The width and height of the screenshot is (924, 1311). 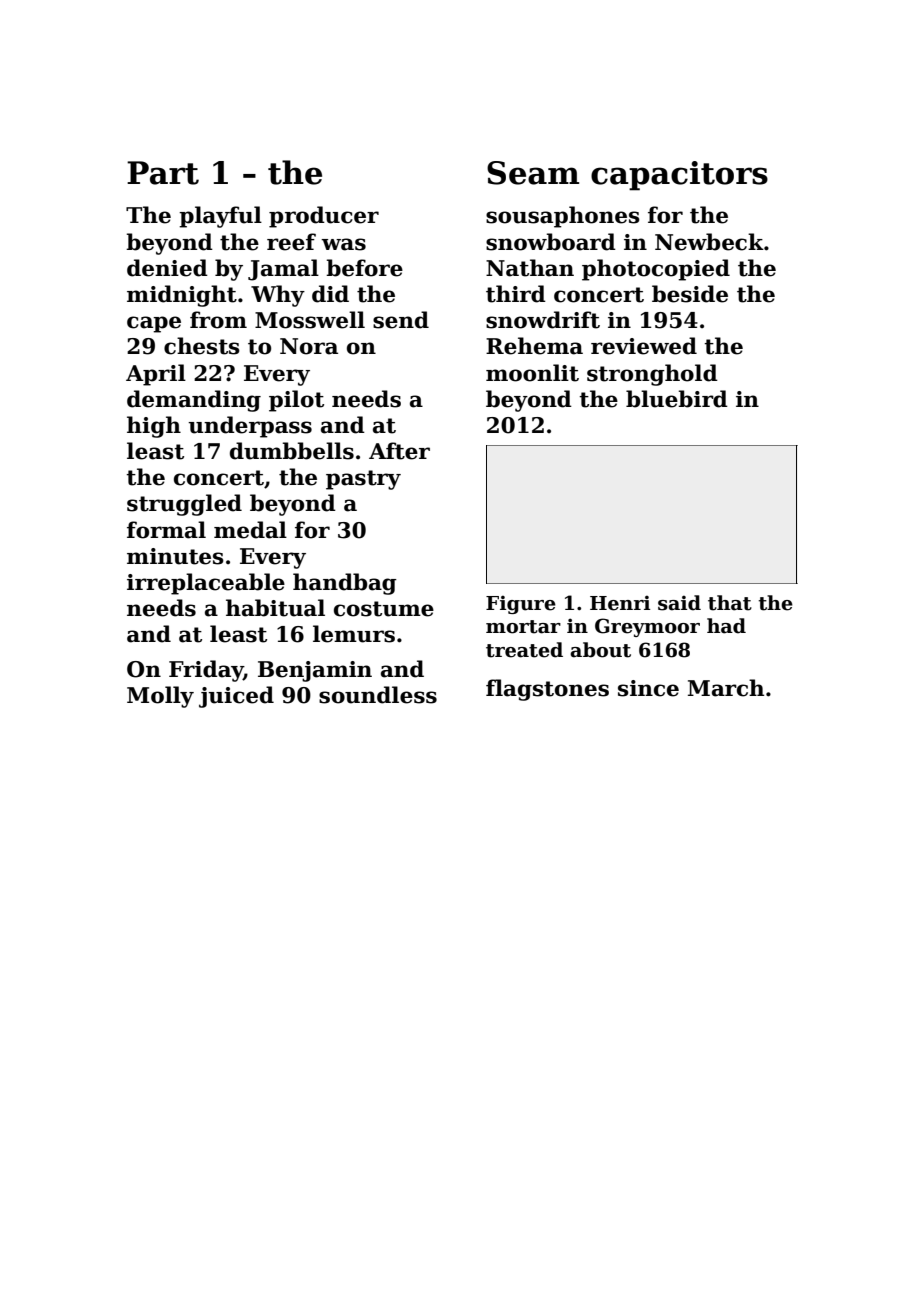 What do you see at coordinates (533, 173) in the screenshot?
I see `Seam` at bounding box center [533, 173].
